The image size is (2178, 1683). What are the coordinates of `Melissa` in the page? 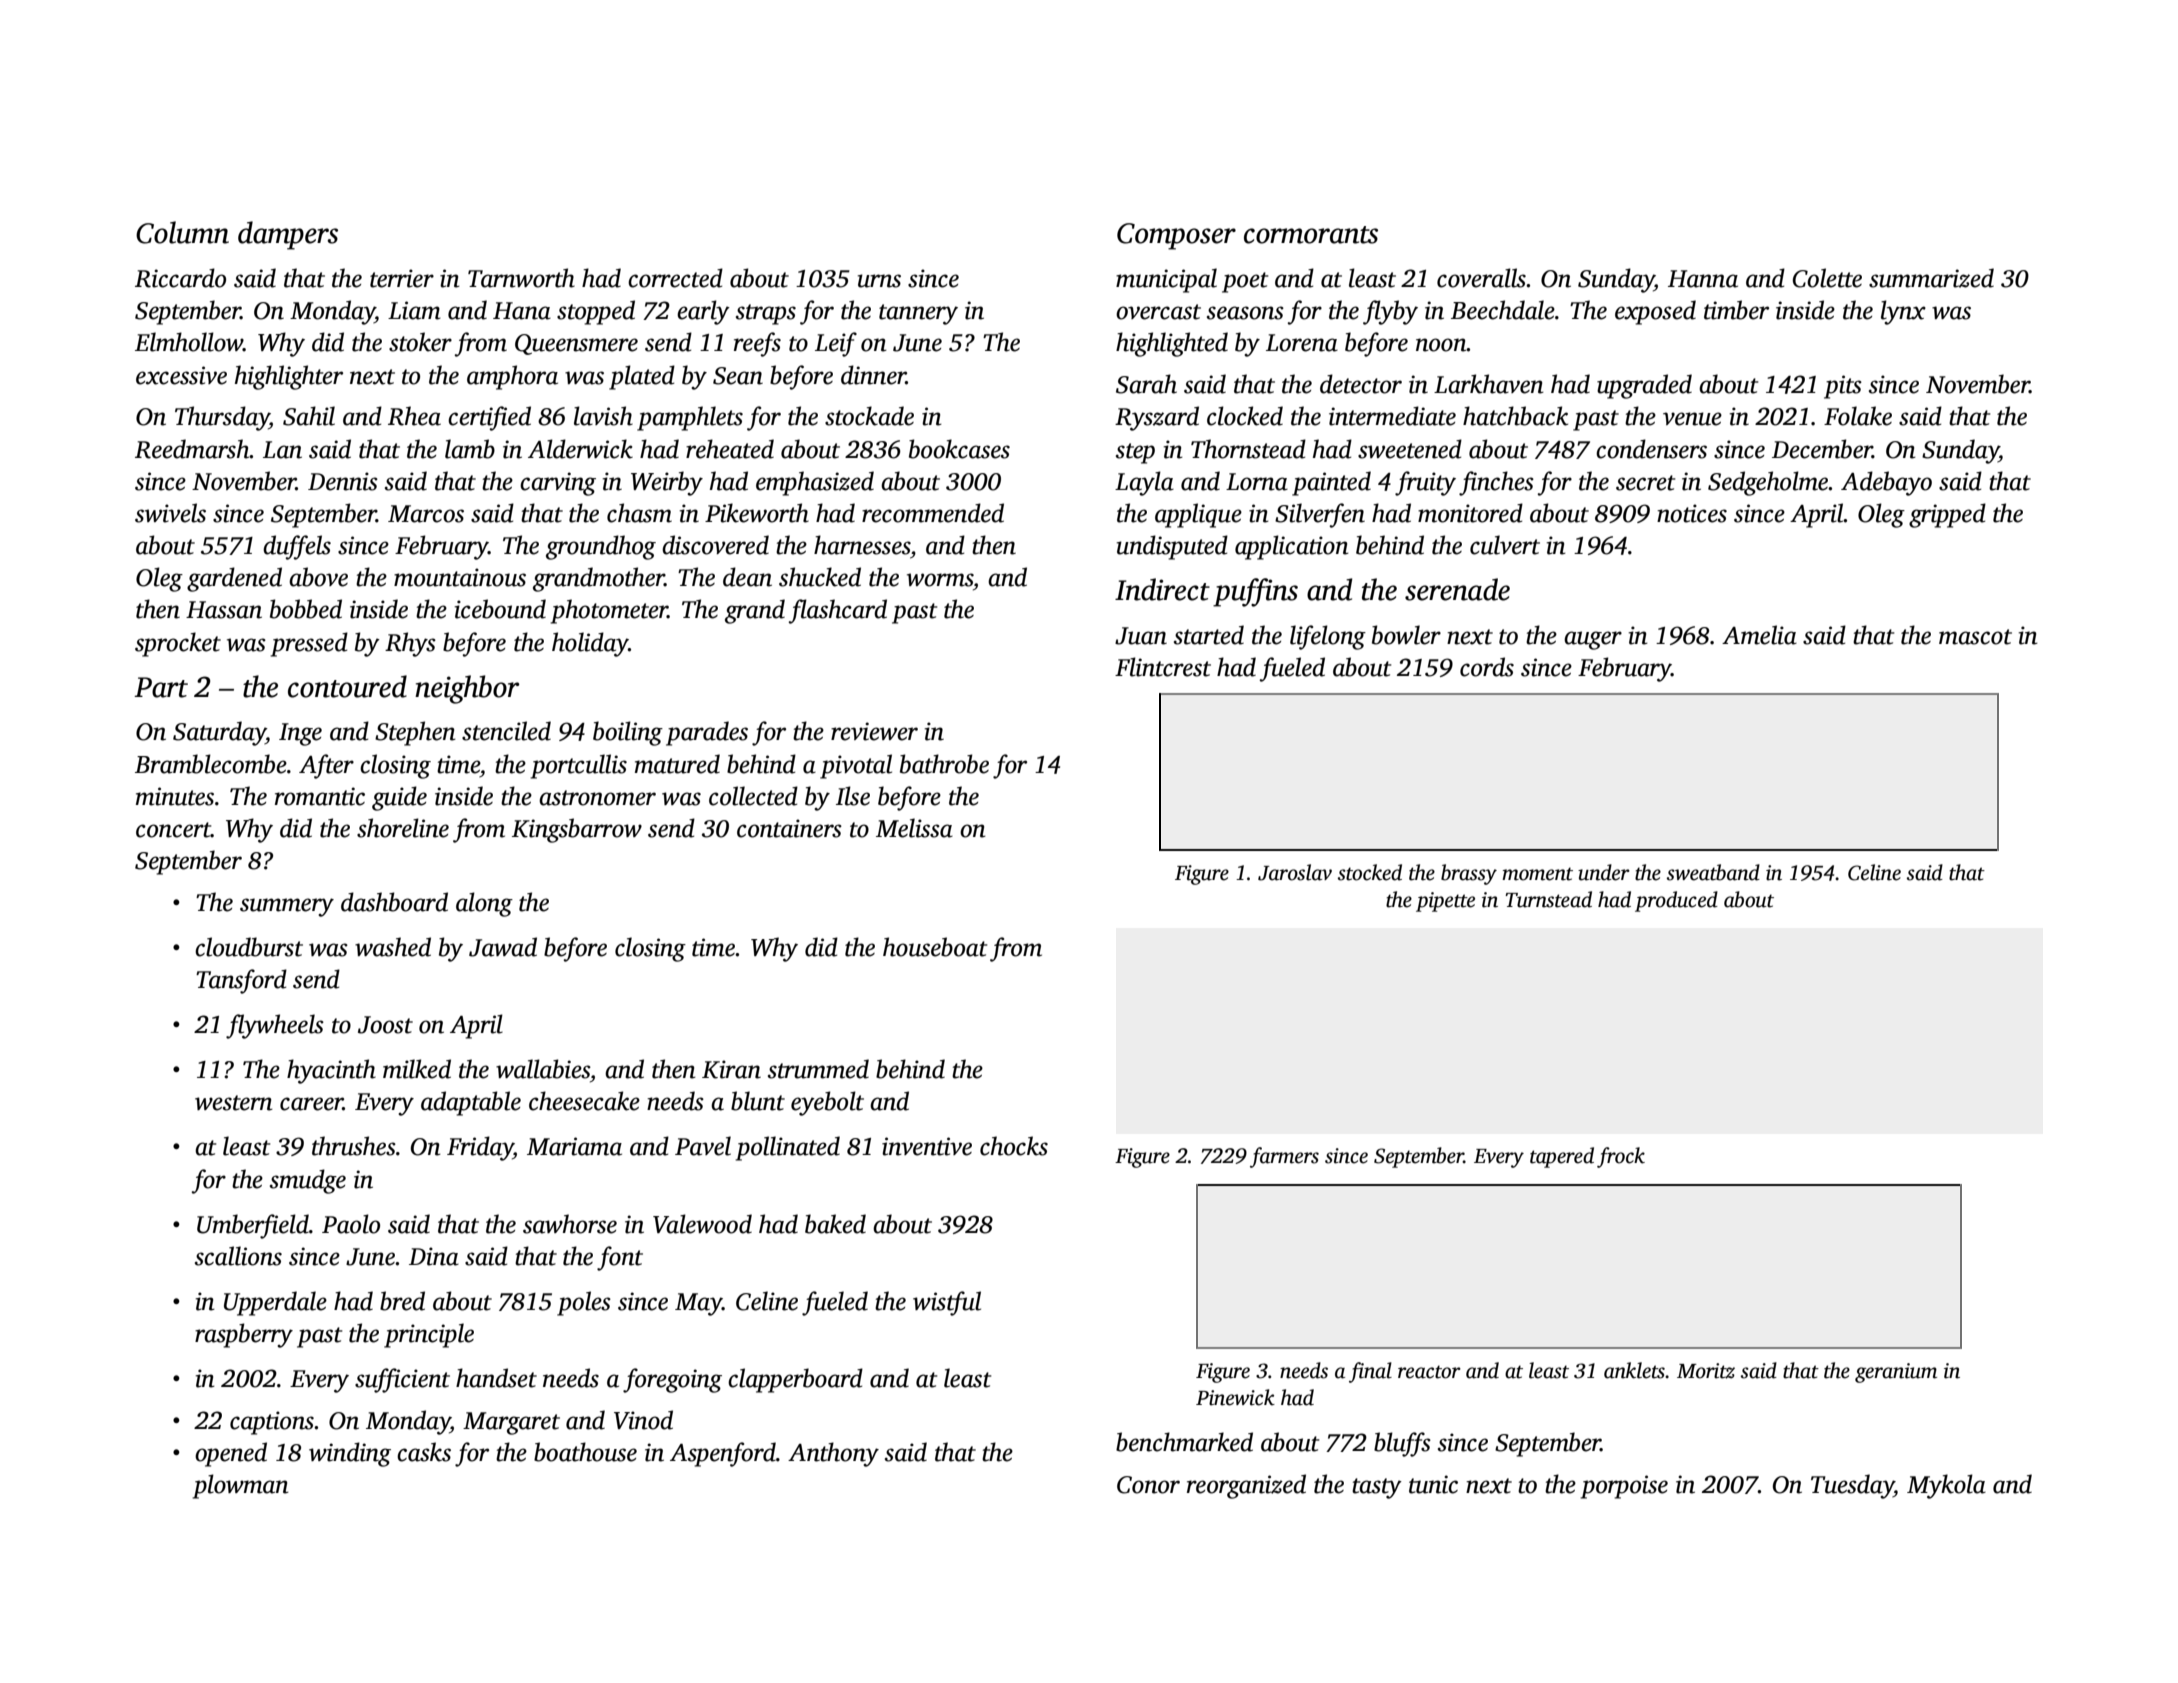 It's located at (914, 828).
